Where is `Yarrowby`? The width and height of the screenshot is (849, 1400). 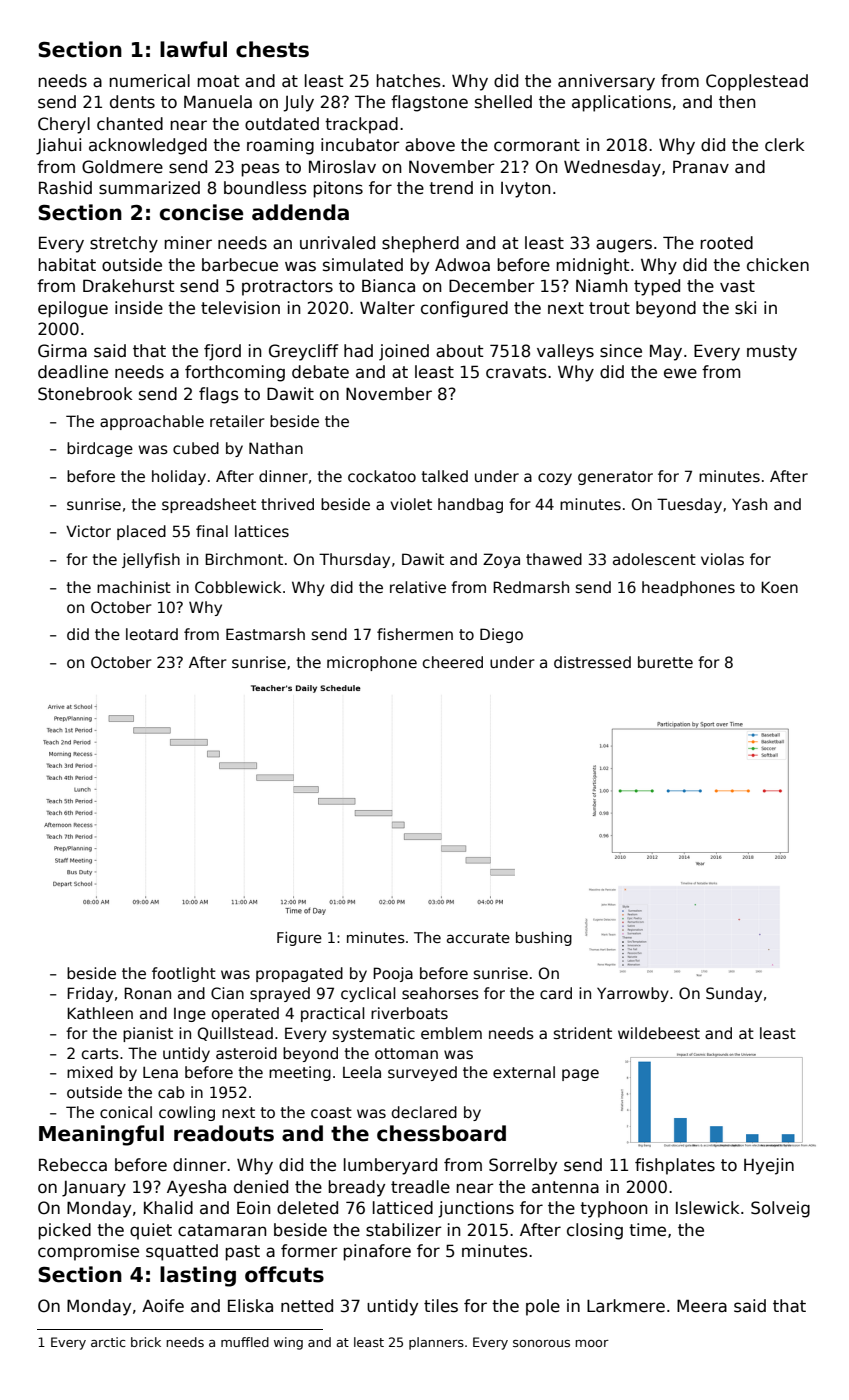 Yarrowby is located at coordinates (633, 994).
